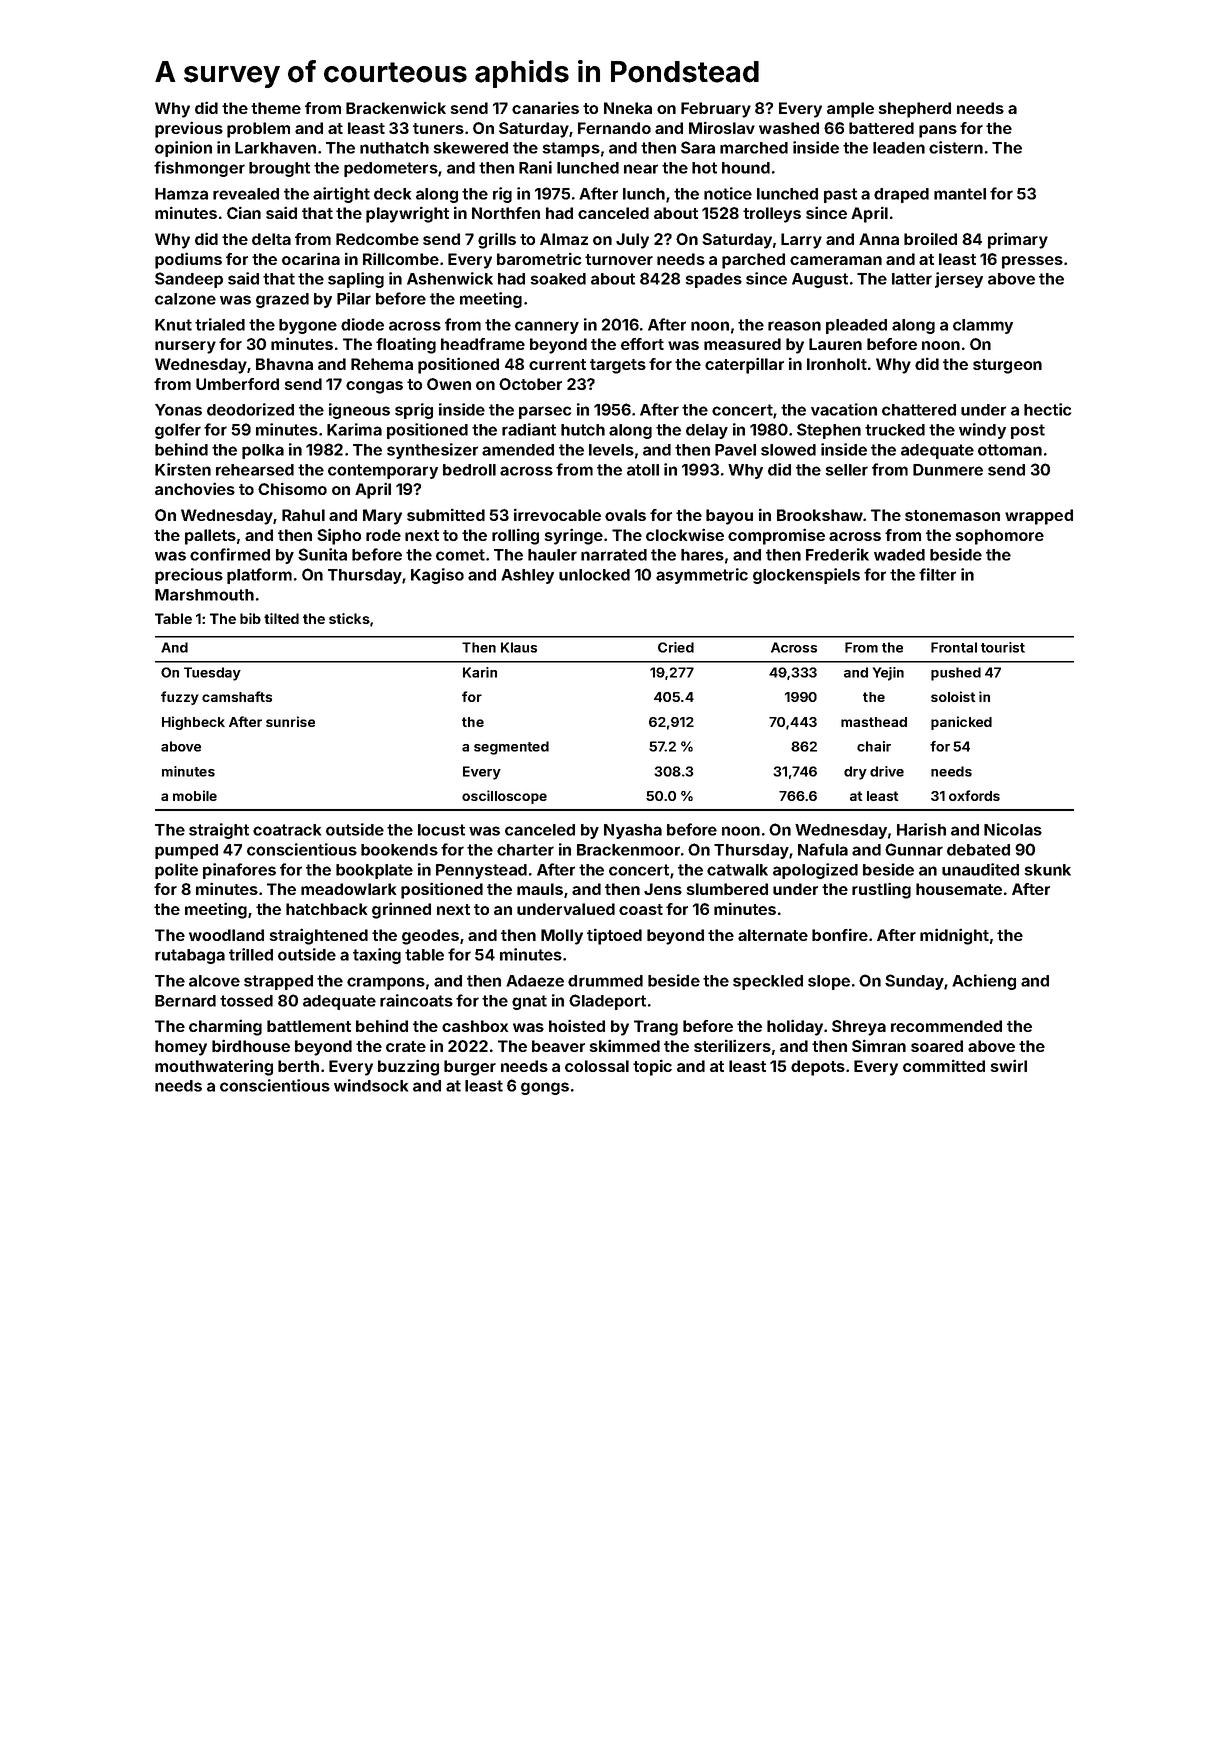 The image size is (1229, 1739). What do you see at coordinates (480, 672) in the page?
I see `Karin` at bounding box center [480, 672].
